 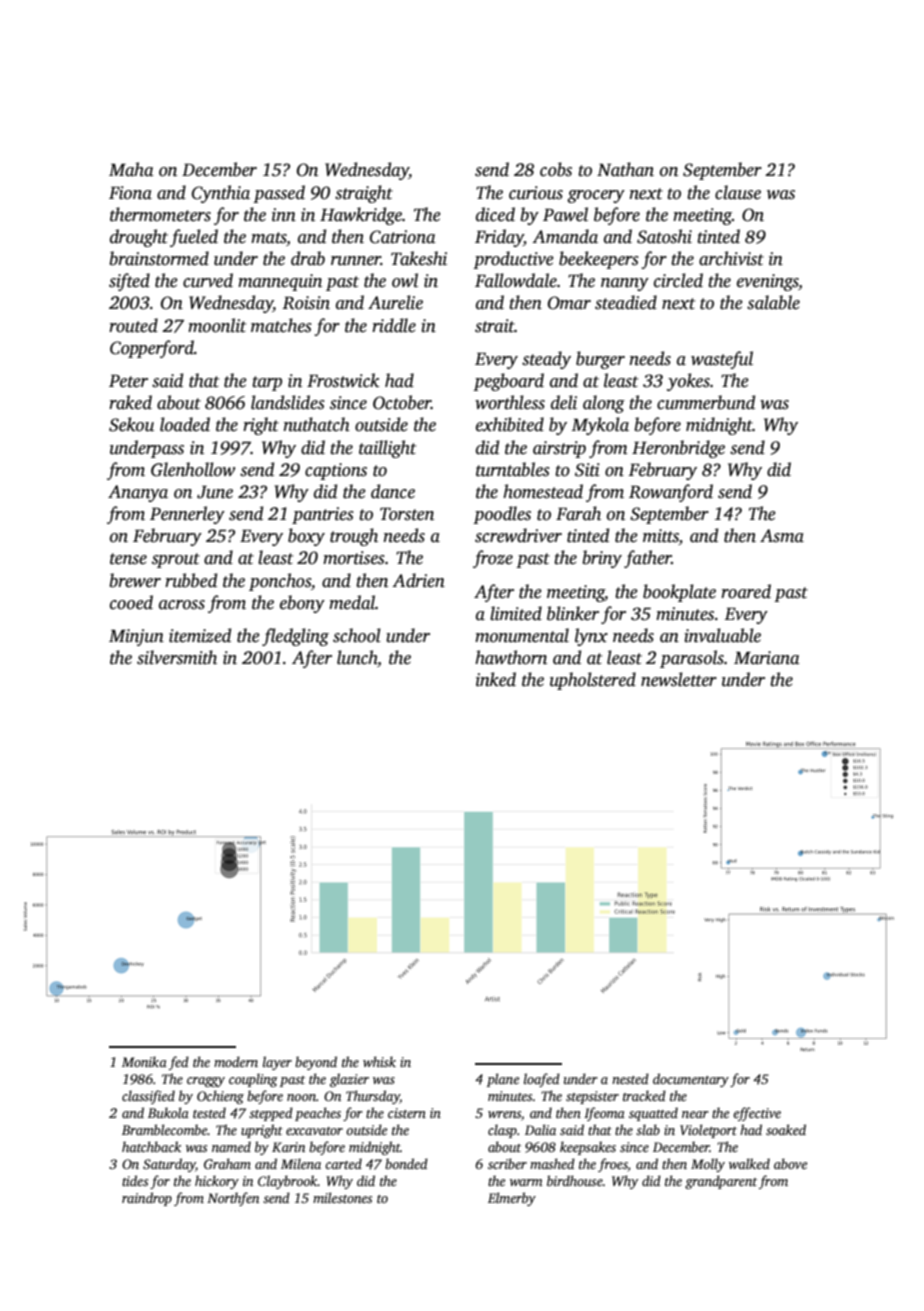 What do you see at coordinates (721, 1182) in the document?
I see `grandparent` at bounding box center [721, 1182].
